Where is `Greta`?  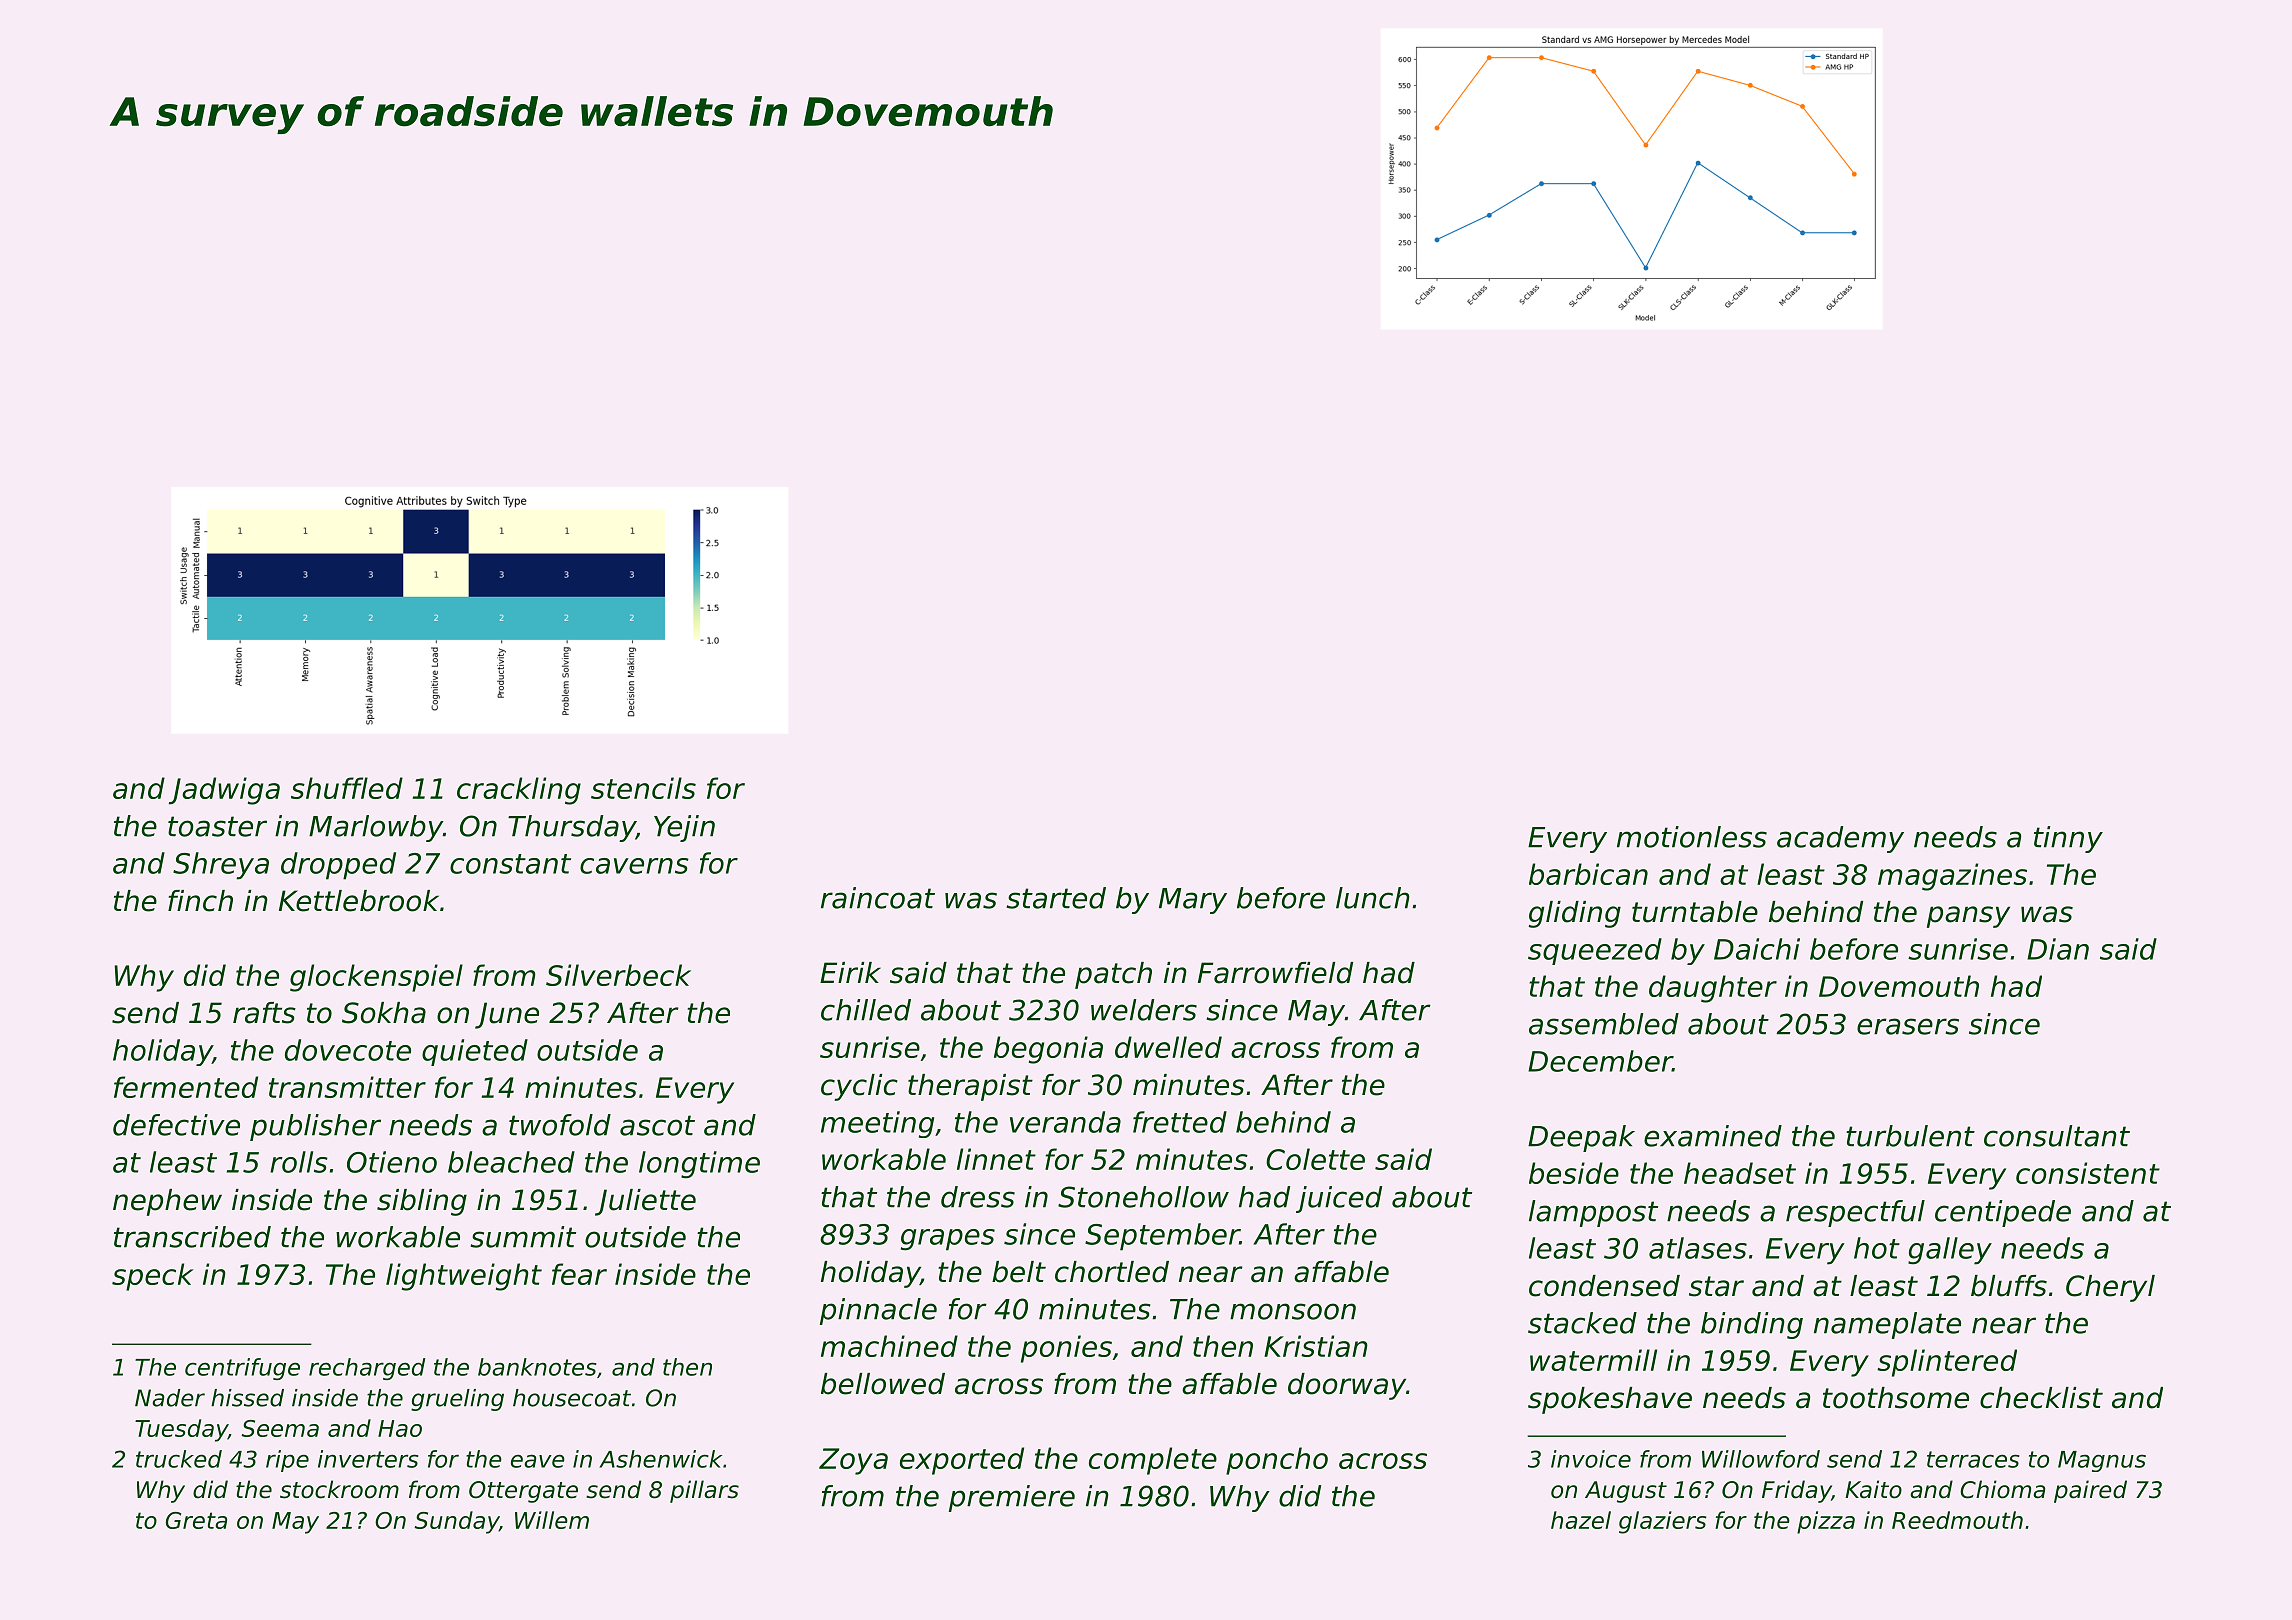
Greta is located at coordinates (196, 1520).
